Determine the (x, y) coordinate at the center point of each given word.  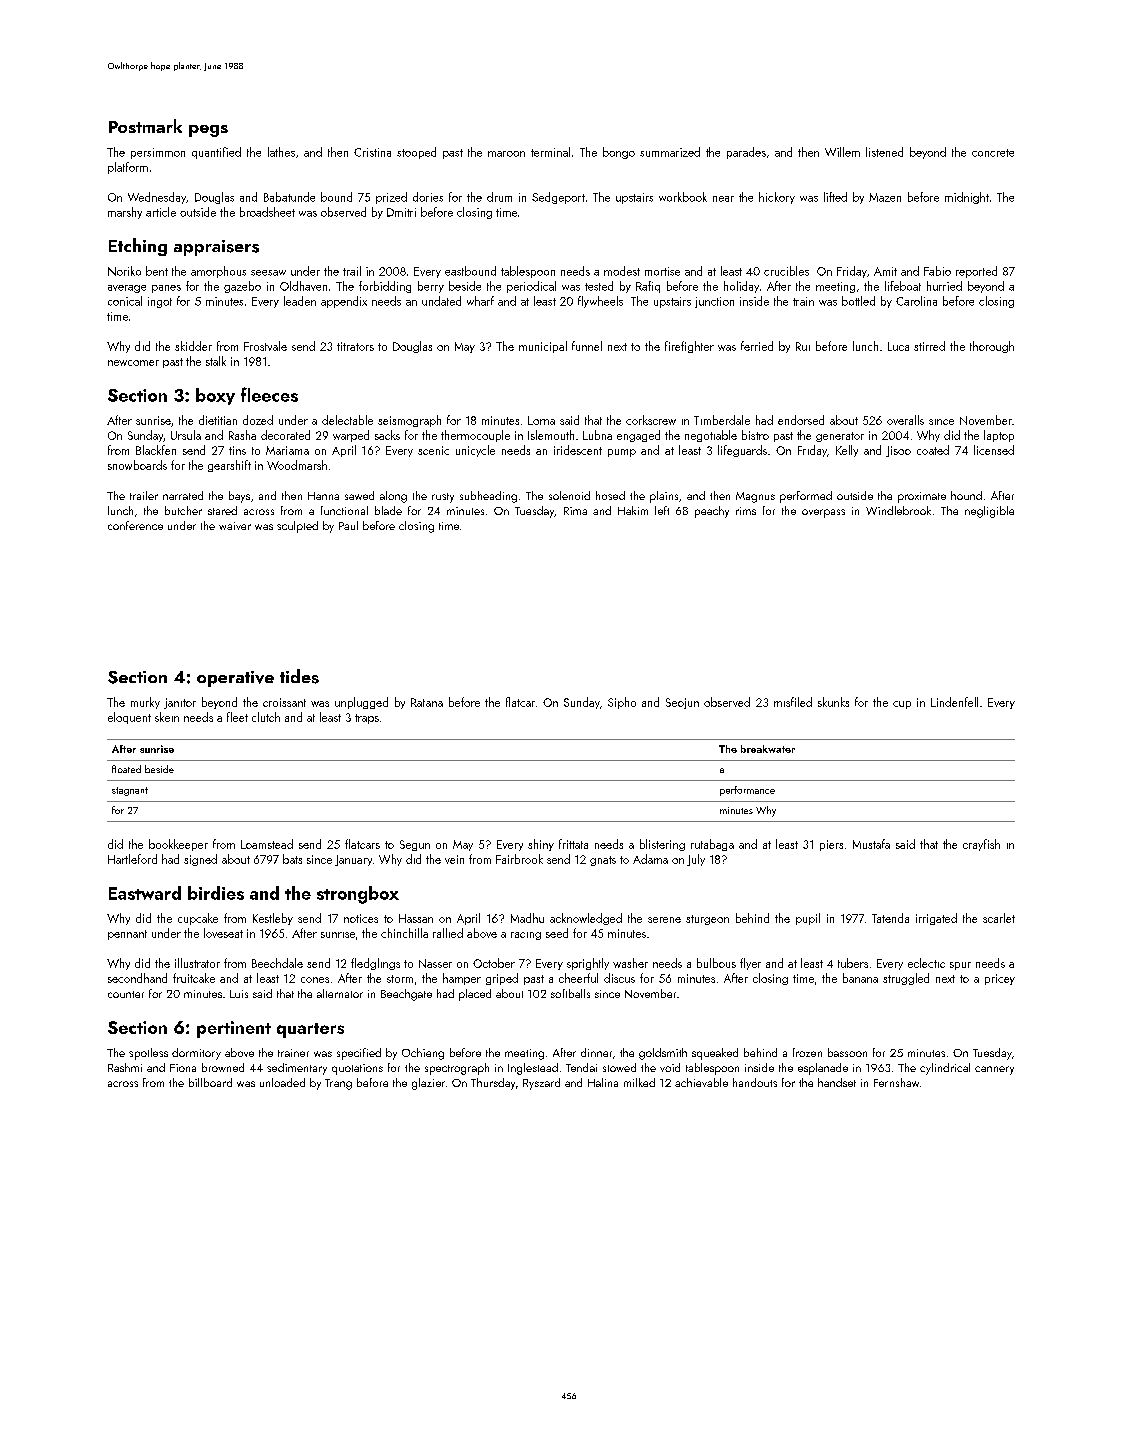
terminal (550, 152)
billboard (210, 1082)
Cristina (372, 152)
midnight (967, 198)
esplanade (823, 1069)
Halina (603, 1082)
